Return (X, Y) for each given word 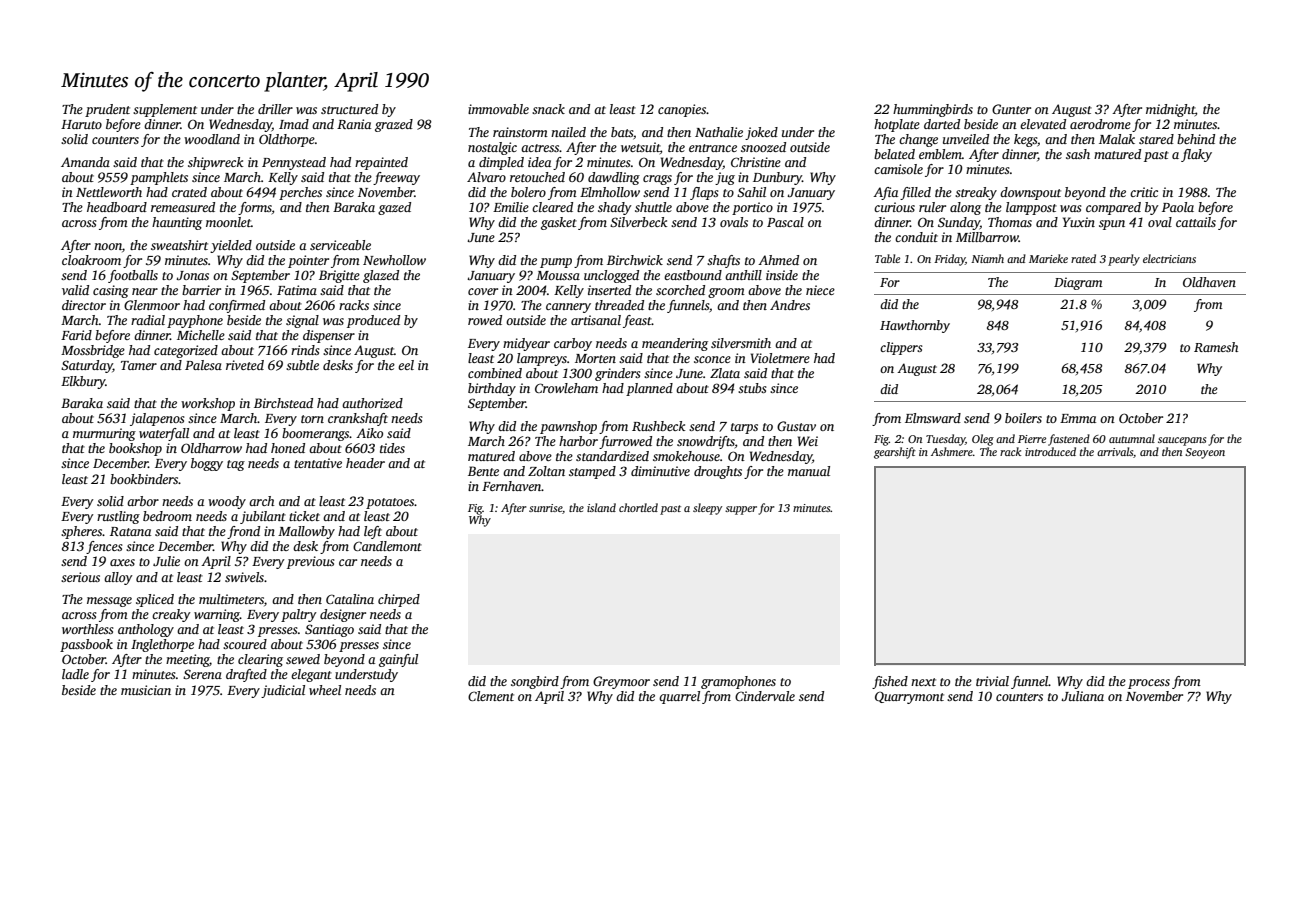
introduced (1050, 451)
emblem (940, 154)
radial (148, 320)
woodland (212, 139)
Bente (483, 471)
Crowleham (566, 388)
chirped (399, 600)
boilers (1023, 418)
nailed (568, 132)
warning (217, 615)
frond (243, 532)
